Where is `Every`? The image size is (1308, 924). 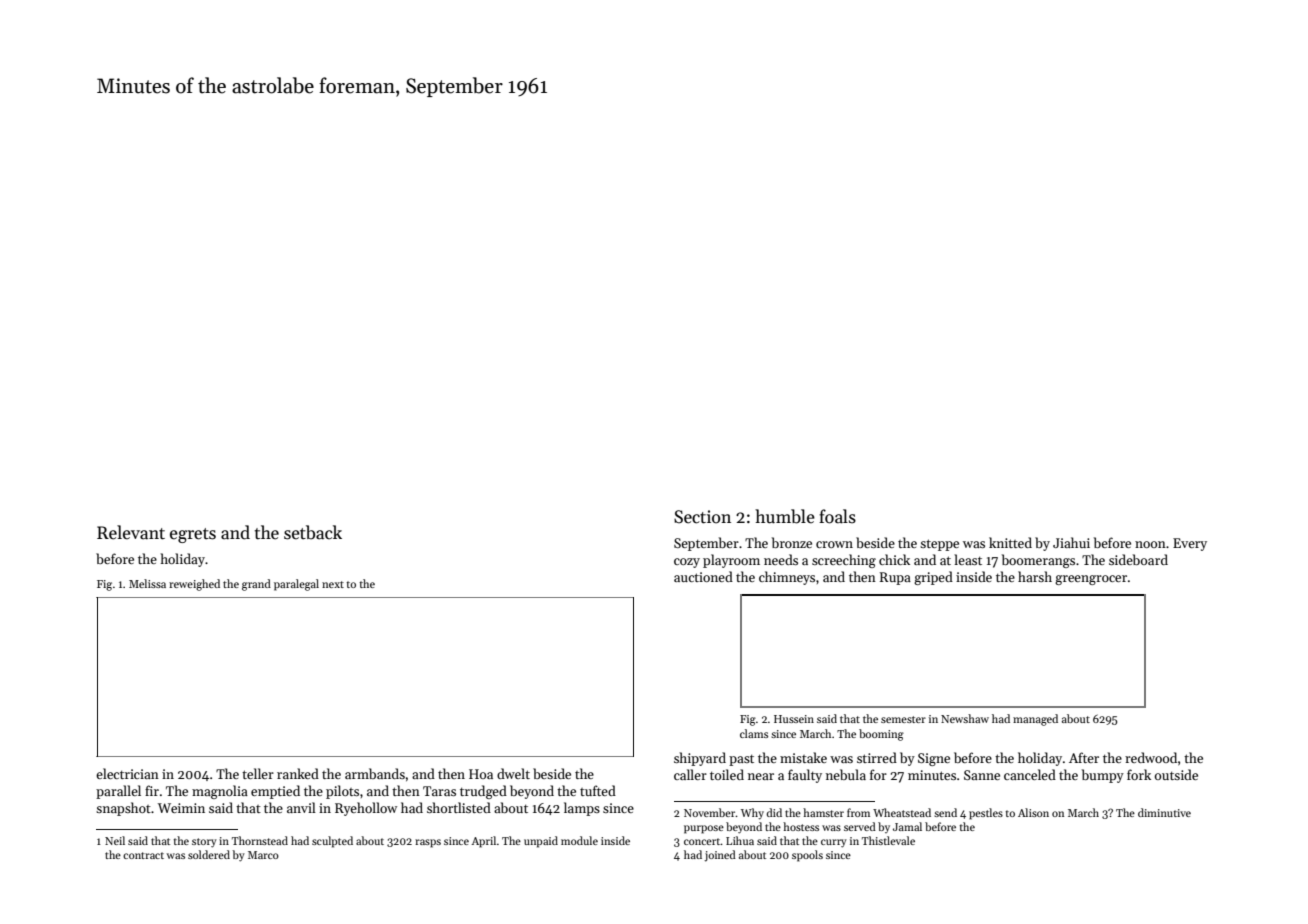 Every is located at coordinates (1190, 544).
